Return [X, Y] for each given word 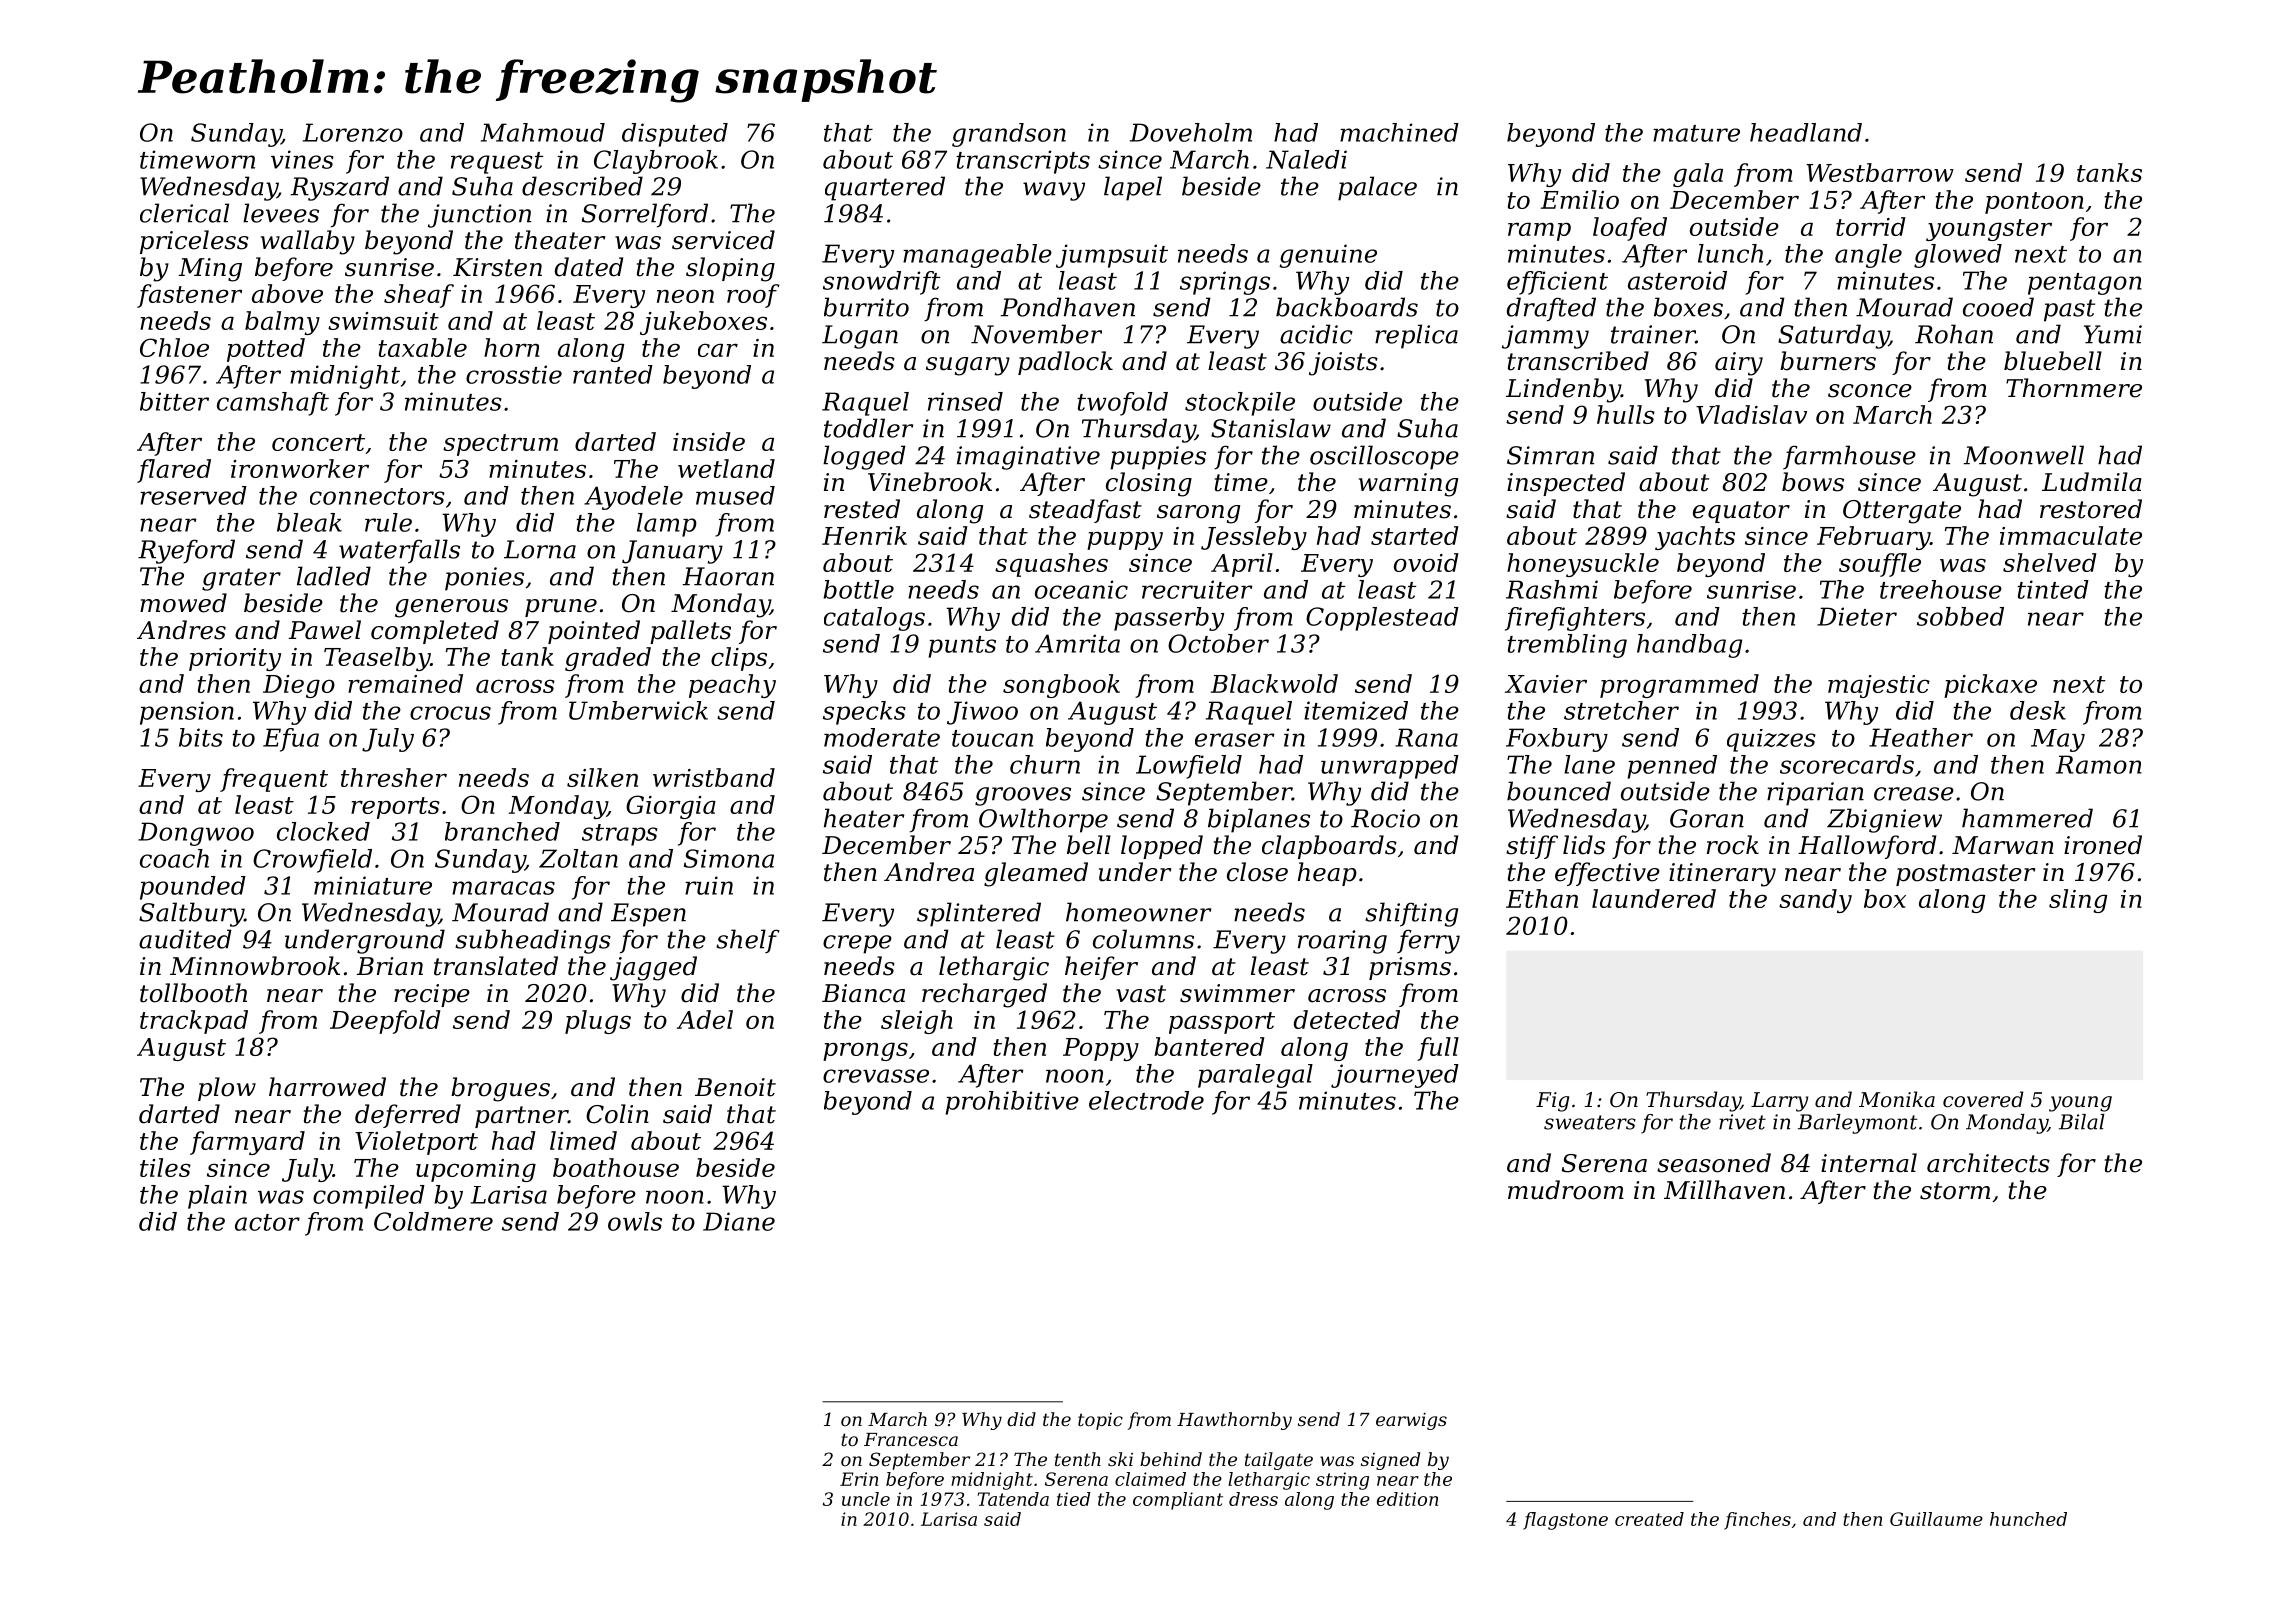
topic [1100, 1421]
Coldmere [433, 1221]
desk [2038, 710]
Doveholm [1191, 132]
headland [1806, 132]
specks [864, 713]
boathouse [616, 1167]
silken [602, 777]
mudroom [1566, 1190]
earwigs [1411, 1421]
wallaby [308, 242]
